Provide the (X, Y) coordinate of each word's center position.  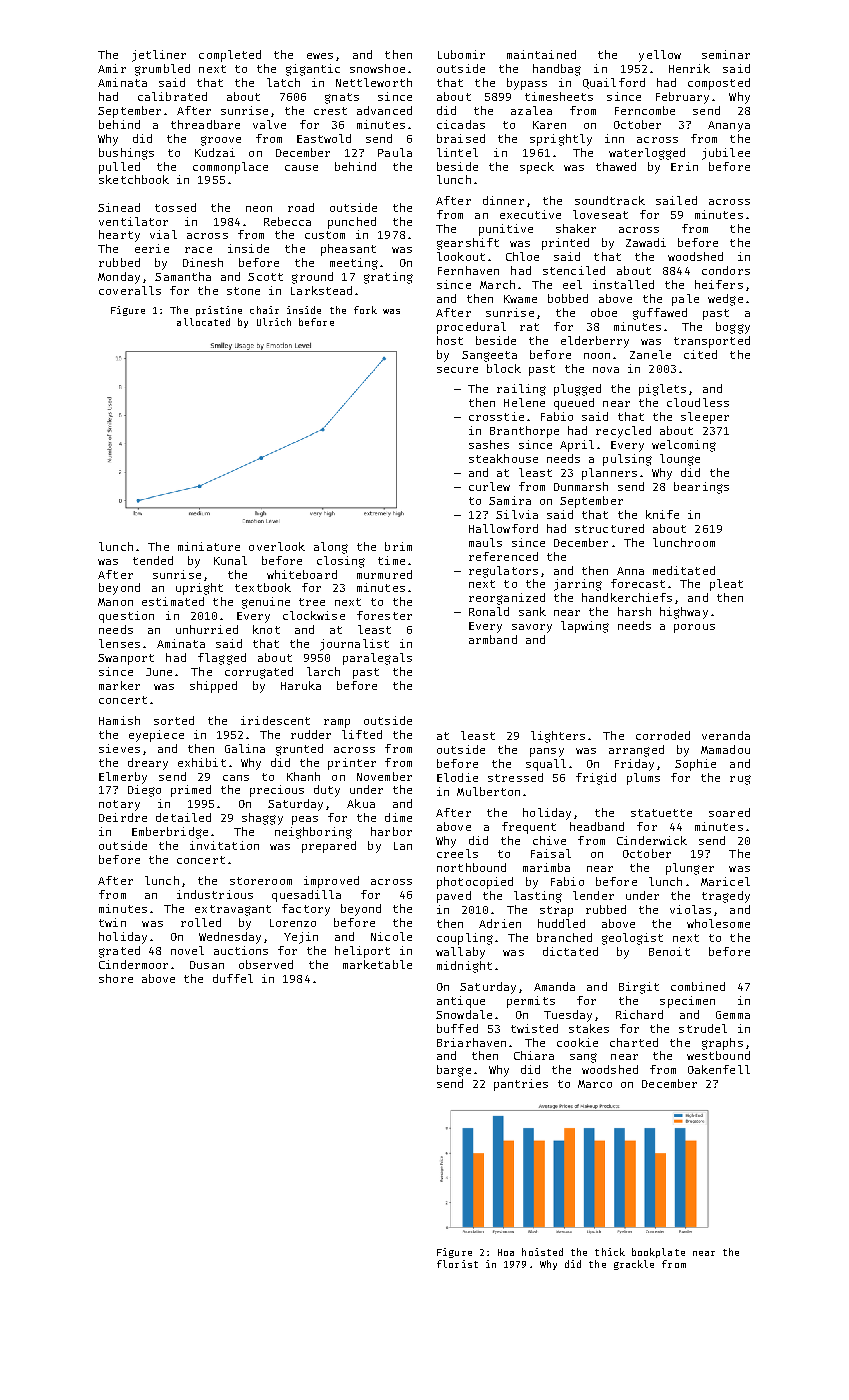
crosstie (496, 416)
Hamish (119, 720)
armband (493, 639)
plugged (577, 390)
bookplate (658, 1253)
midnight (464, 967)
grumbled (162, 70)
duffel (233, 978)
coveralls (130, 290)
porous (694, 628)
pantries (521, 1085)
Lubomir (461, 54)
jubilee (726, 154)
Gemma (733, 1015)
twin (112, 922)
